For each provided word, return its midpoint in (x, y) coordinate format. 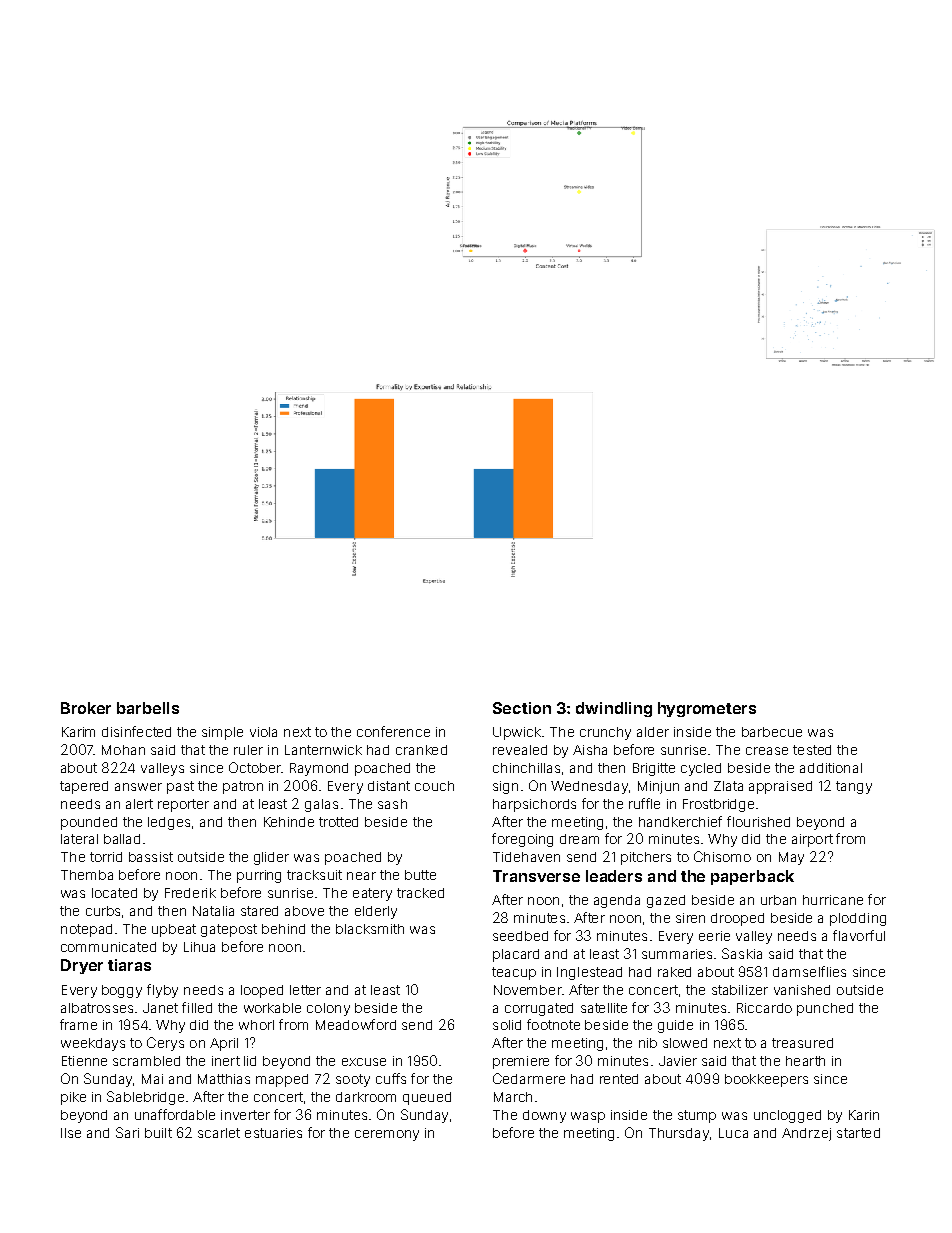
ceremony (387, 1135)
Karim (78, 732)
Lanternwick (323, 750)
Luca (733, 1133)
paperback (752, 877)
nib (648, 1043)
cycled (701, 769)
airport (812, 840)
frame (78, 1024)
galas (321, 805)
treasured (802, 1043)
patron (243, 787)
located (114, 893)
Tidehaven (526, 857)
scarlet (219, 1133)
